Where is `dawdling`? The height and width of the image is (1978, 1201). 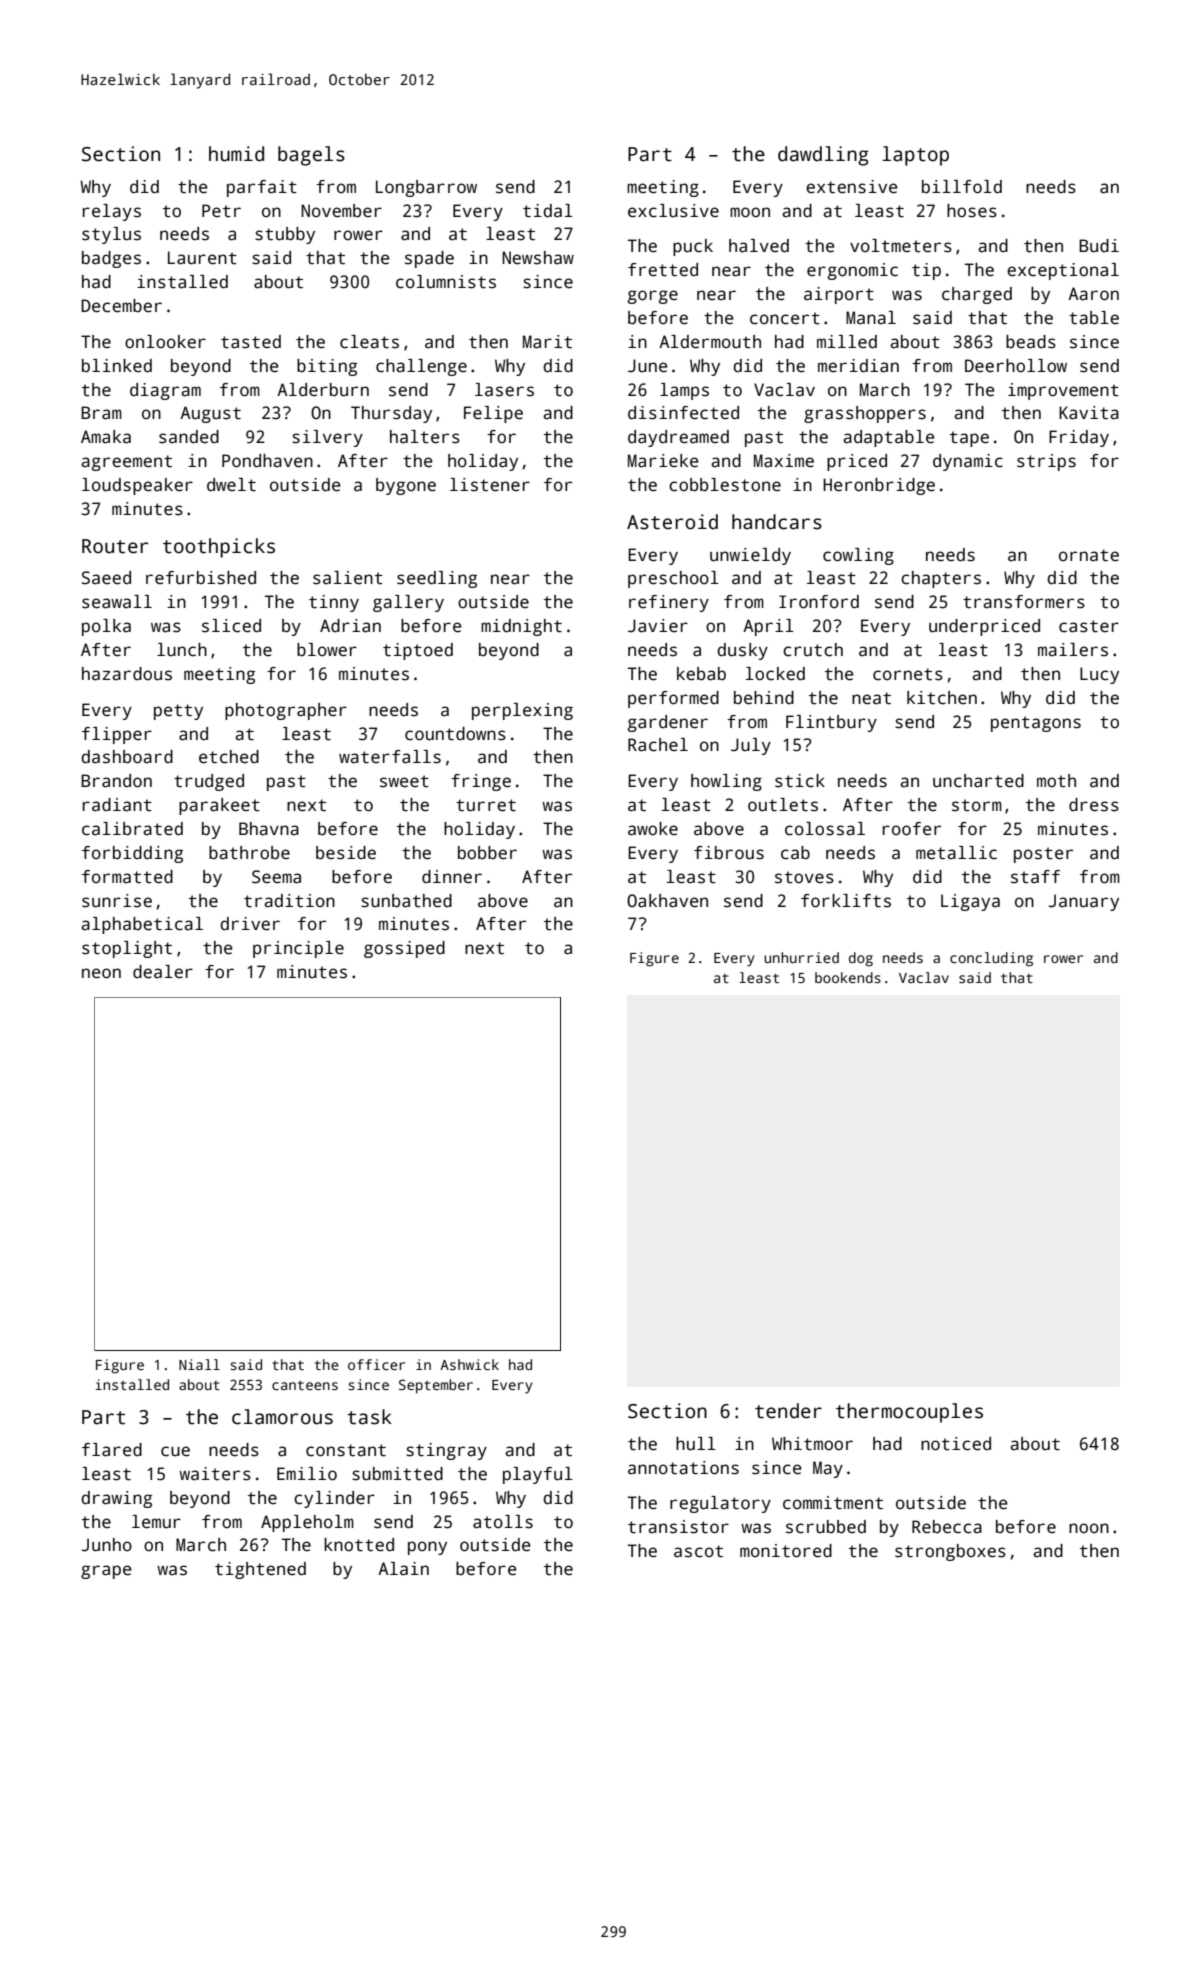 dawdling is located at coordinates (823, 156).
